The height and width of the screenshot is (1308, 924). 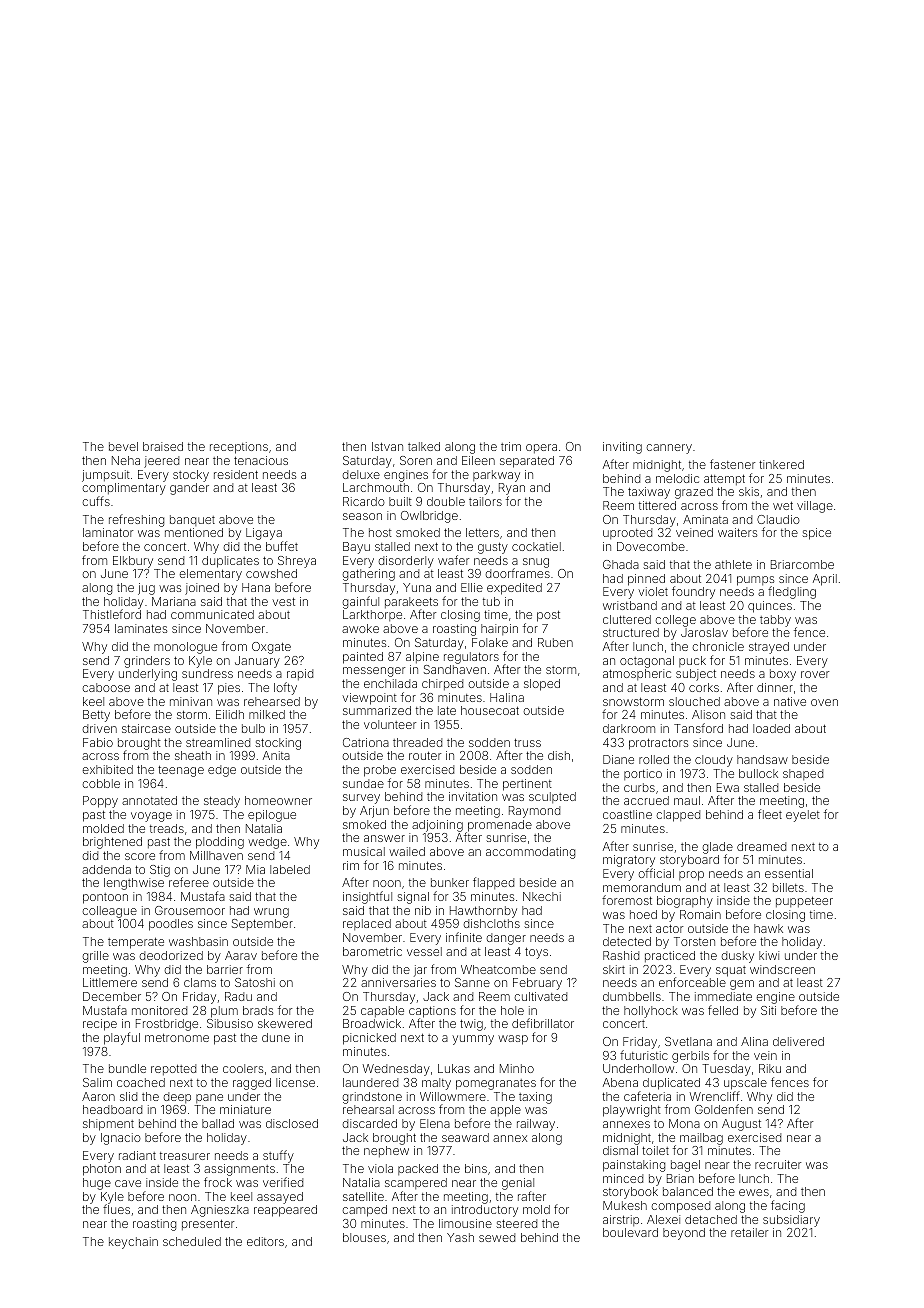 What do you see at coordinates (435, 1123) in the screenshot?
I see `Elena` at bounding box center [435, 1123].
